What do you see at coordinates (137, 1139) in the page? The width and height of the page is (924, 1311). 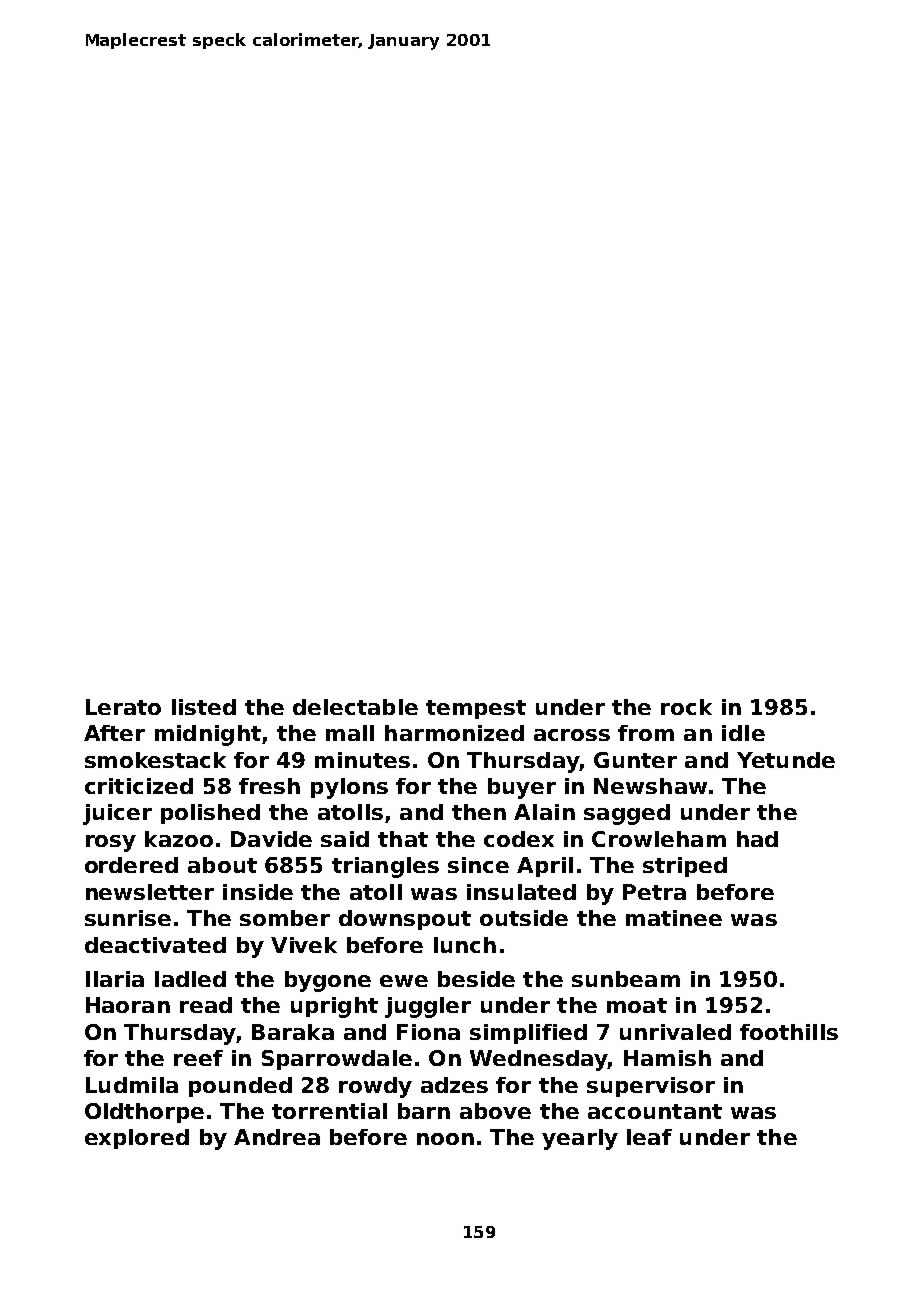 I see `explored` at bounding box center [137, 1139].
